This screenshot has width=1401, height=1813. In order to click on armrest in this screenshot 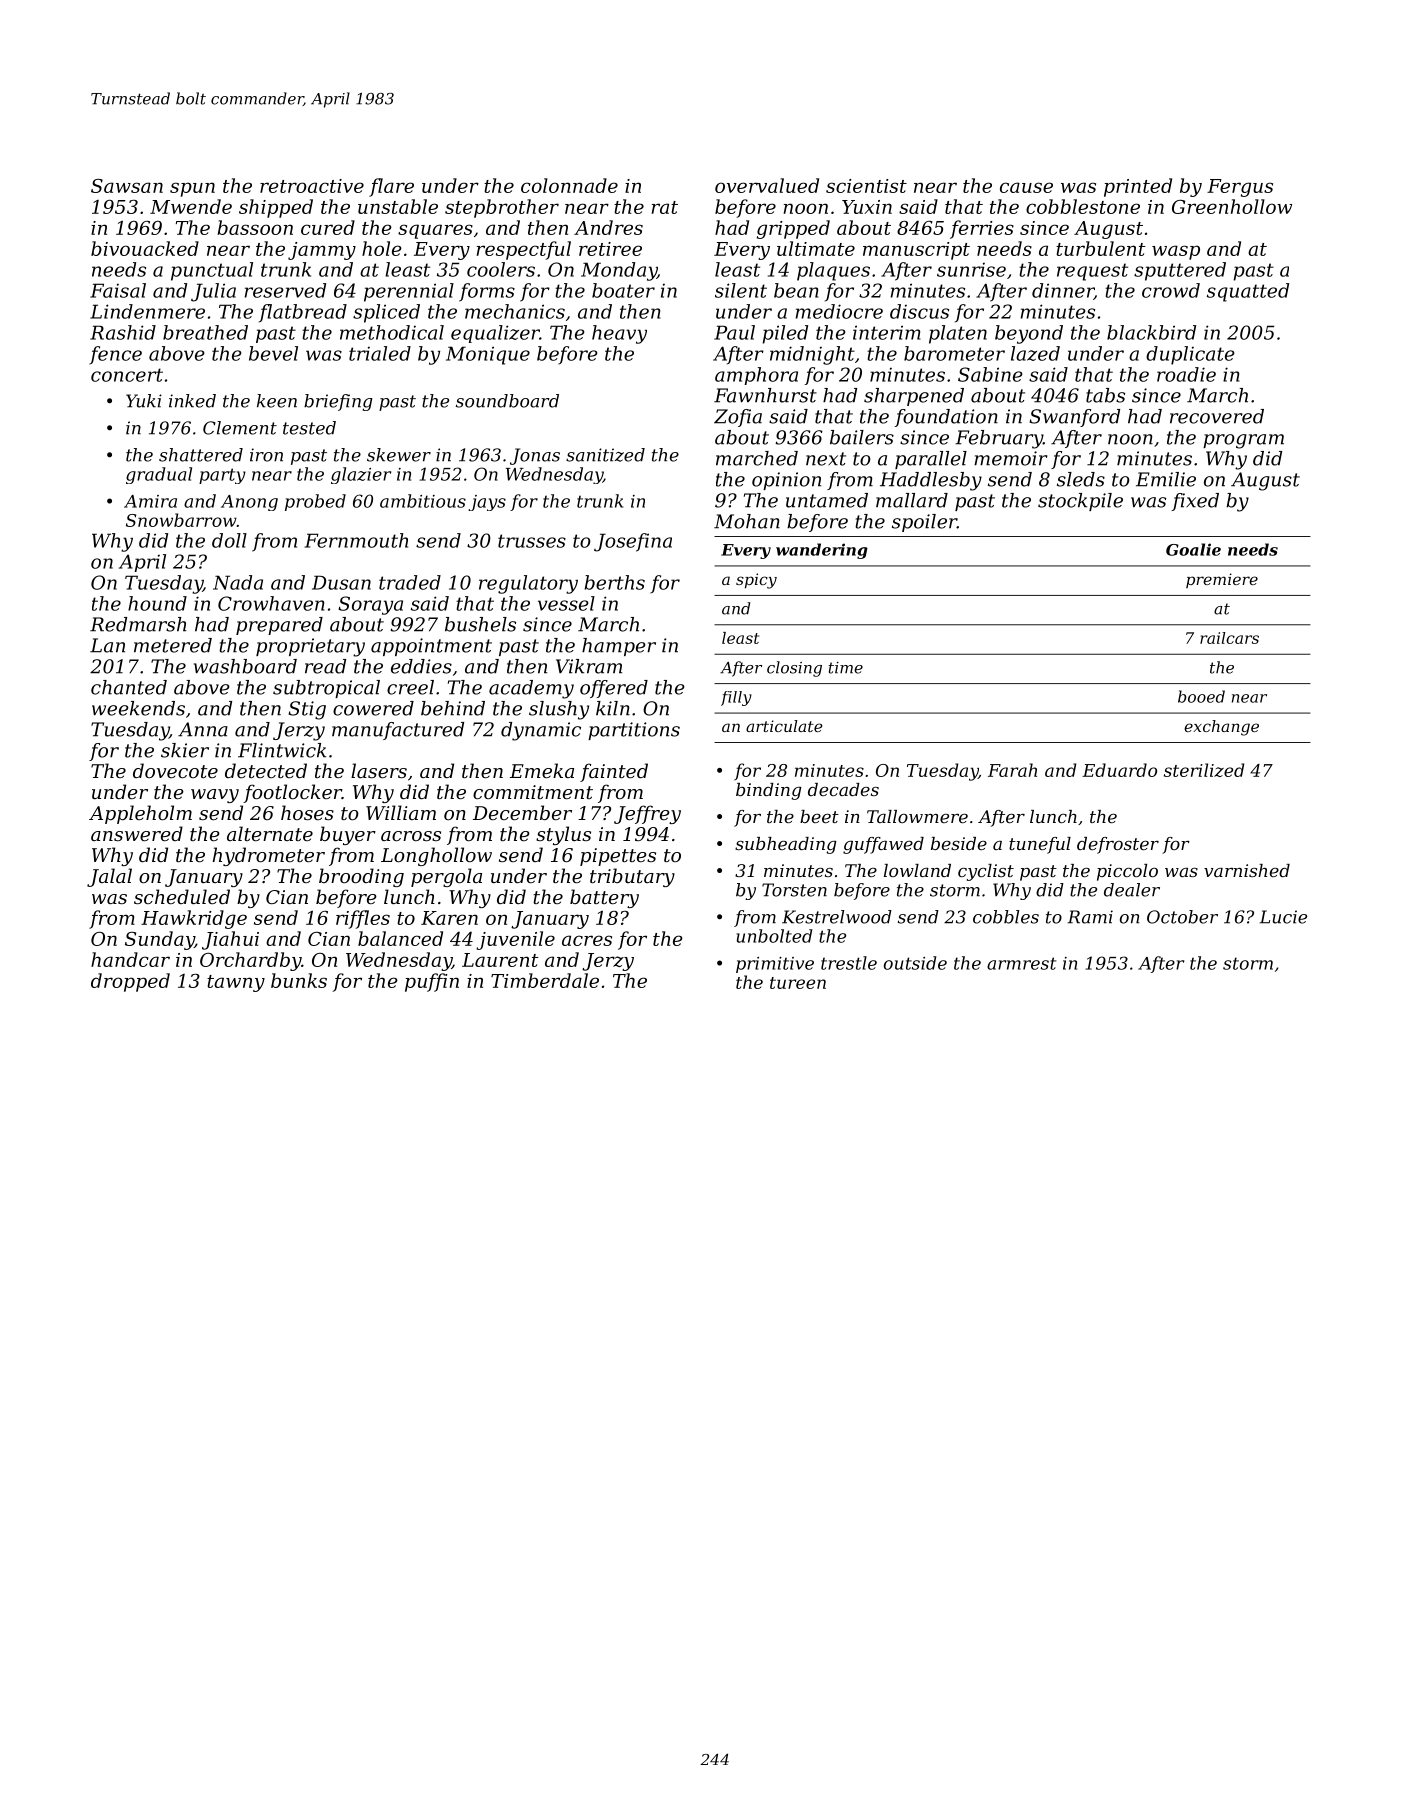, I will do `click(1021, 963)`.
